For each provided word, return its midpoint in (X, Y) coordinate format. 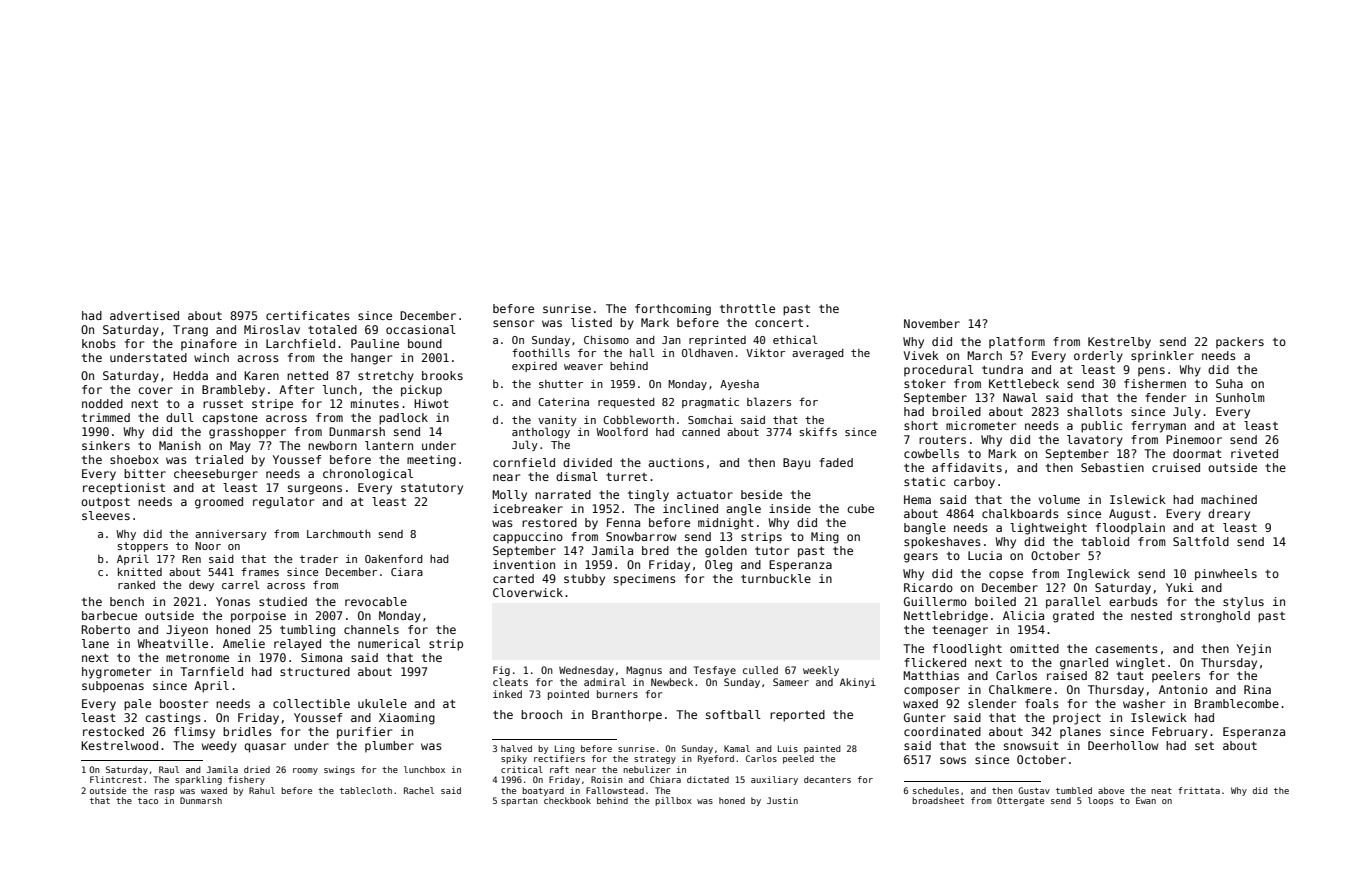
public (1101, 427)
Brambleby (233, 391)
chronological (368, 475)
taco (148, 801)
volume (1059, 499)
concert (779, 323)
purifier (365, 733)
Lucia (985, 555)
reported (797, 716)
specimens (645, 580)
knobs (99, 343)
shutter (561, 384)
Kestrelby (1119, 343)
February (1180, 733)
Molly (509, 496)
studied (283, 601)
